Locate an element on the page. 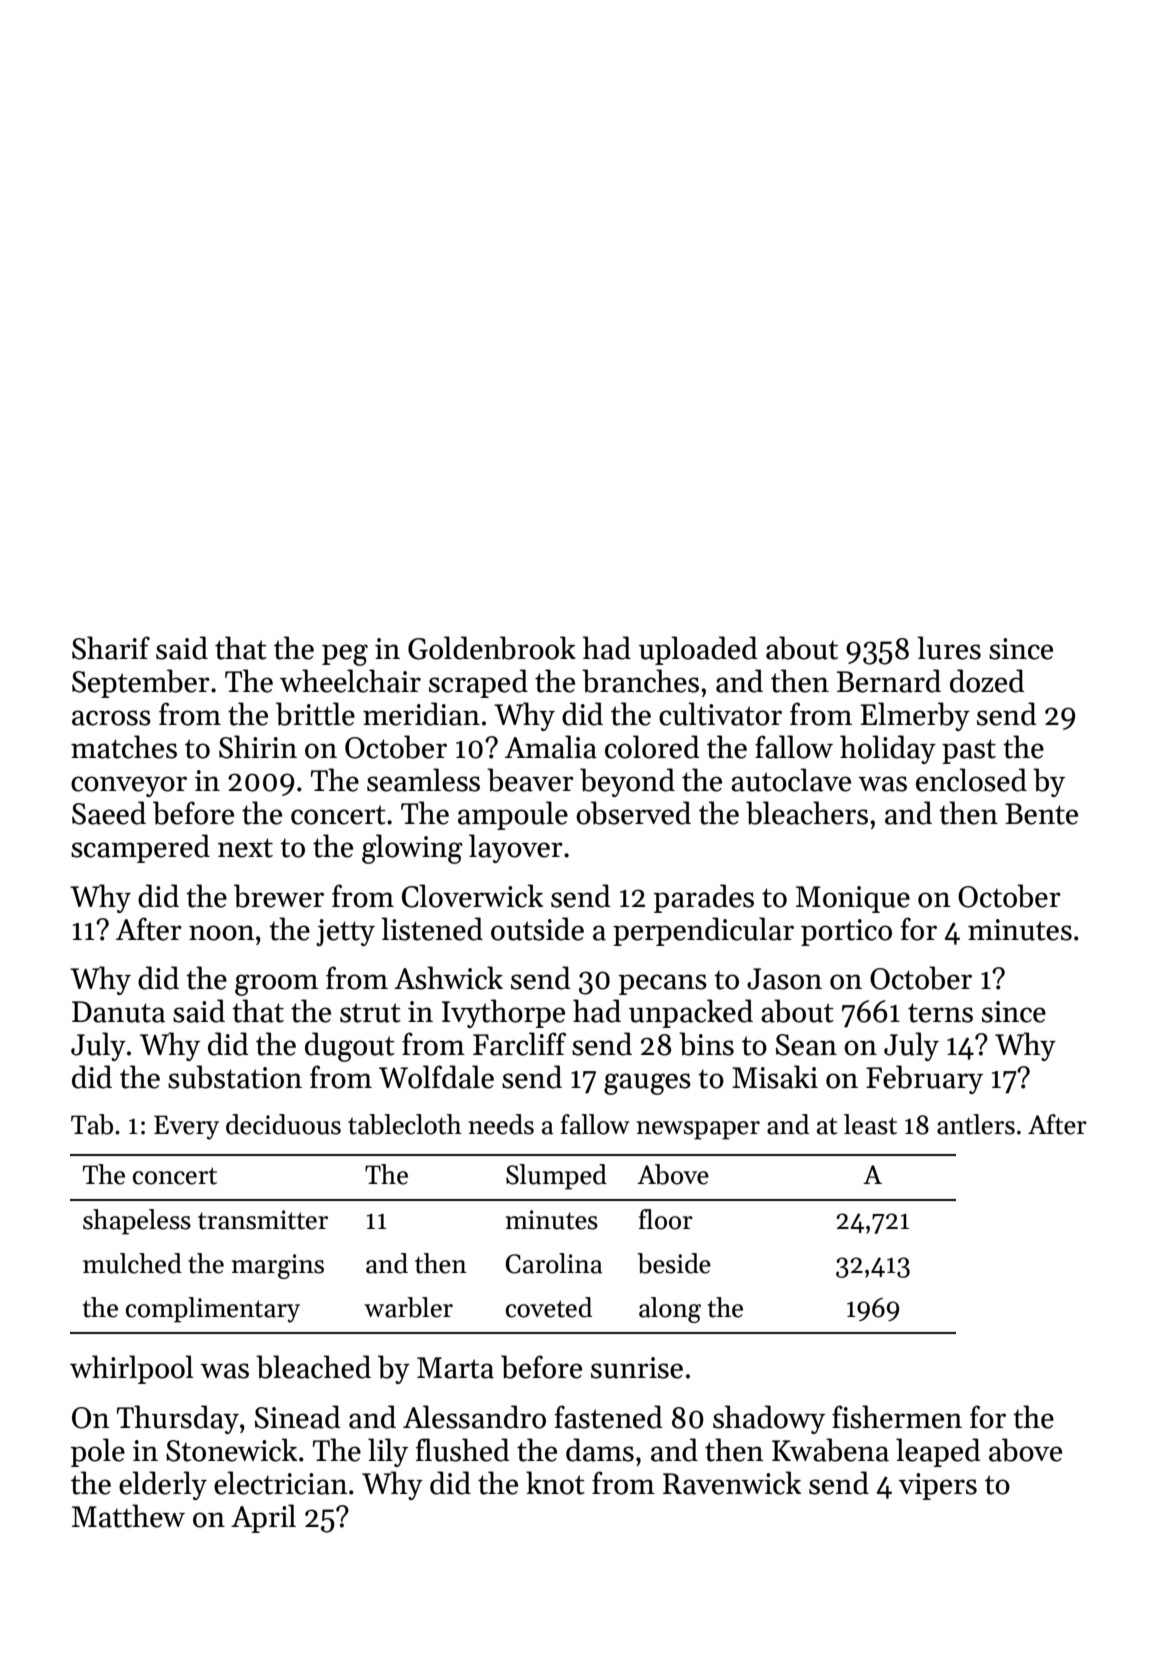 This document has height=1654, width=1165. April is located at coordinates (263, 1518).
